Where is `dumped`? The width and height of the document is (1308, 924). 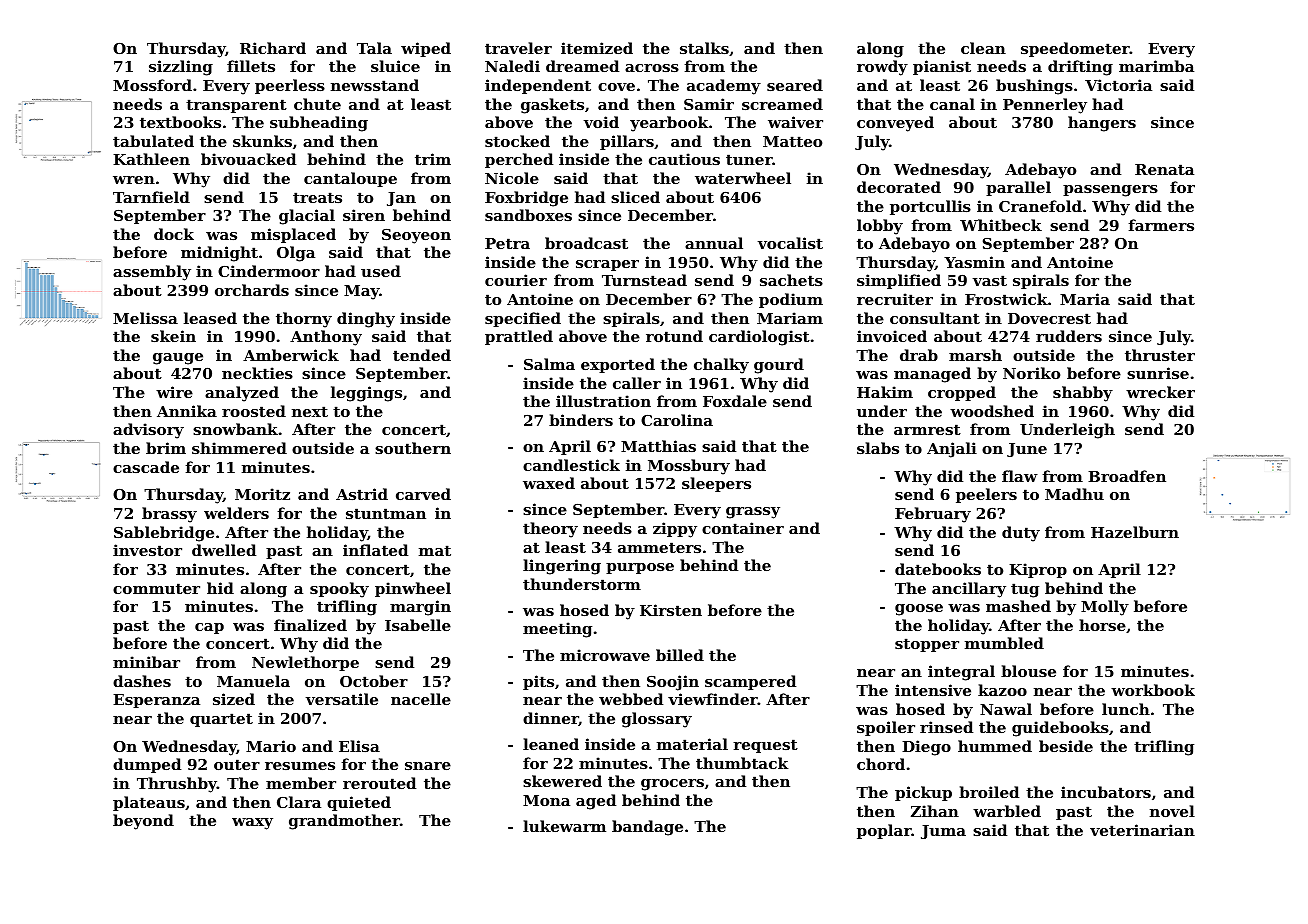 dumped is located at coordinates (147, 765).
